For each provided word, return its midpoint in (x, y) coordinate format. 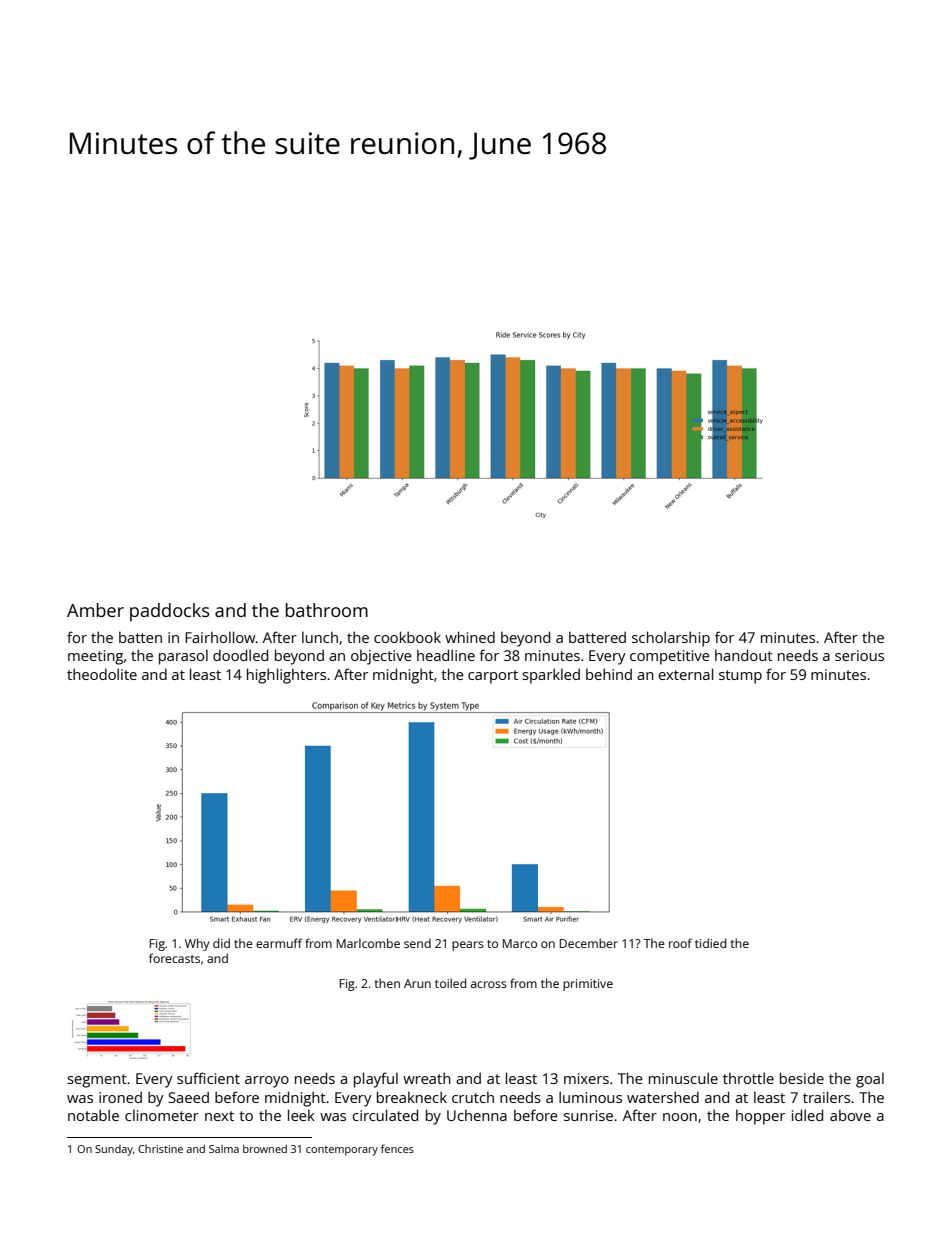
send (417, 943)
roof (680, 943)
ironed (120, 1097)
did (221, 943)
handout (744, 655)
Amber (95, 610)
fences (397, 1148)
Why (197, 944)
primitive (588, 985)
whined (470, 637)
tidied (710, 943)
